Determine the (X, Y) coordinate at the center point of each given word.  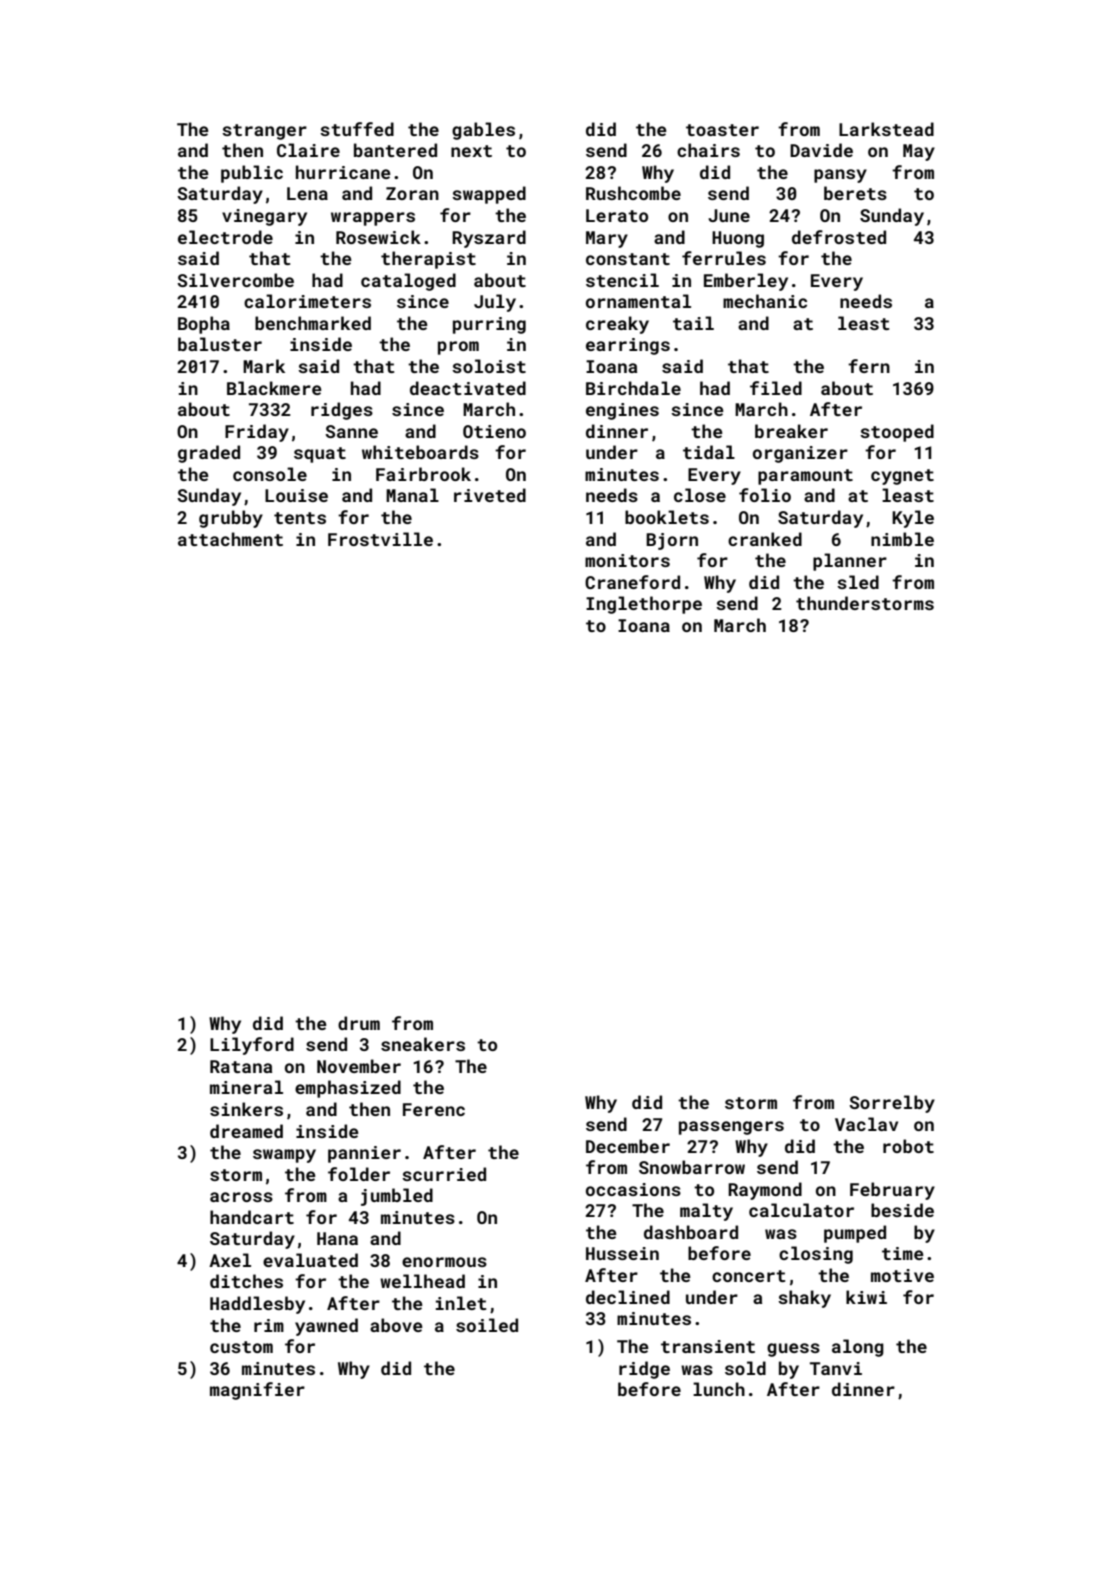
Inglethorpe (644, 605)
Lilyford (252, 1046)
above (396, 1325)
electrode (225, 237)
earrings (628, 346)
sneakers (423, 1044)
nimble (902, 539)
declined (628, 1297)
